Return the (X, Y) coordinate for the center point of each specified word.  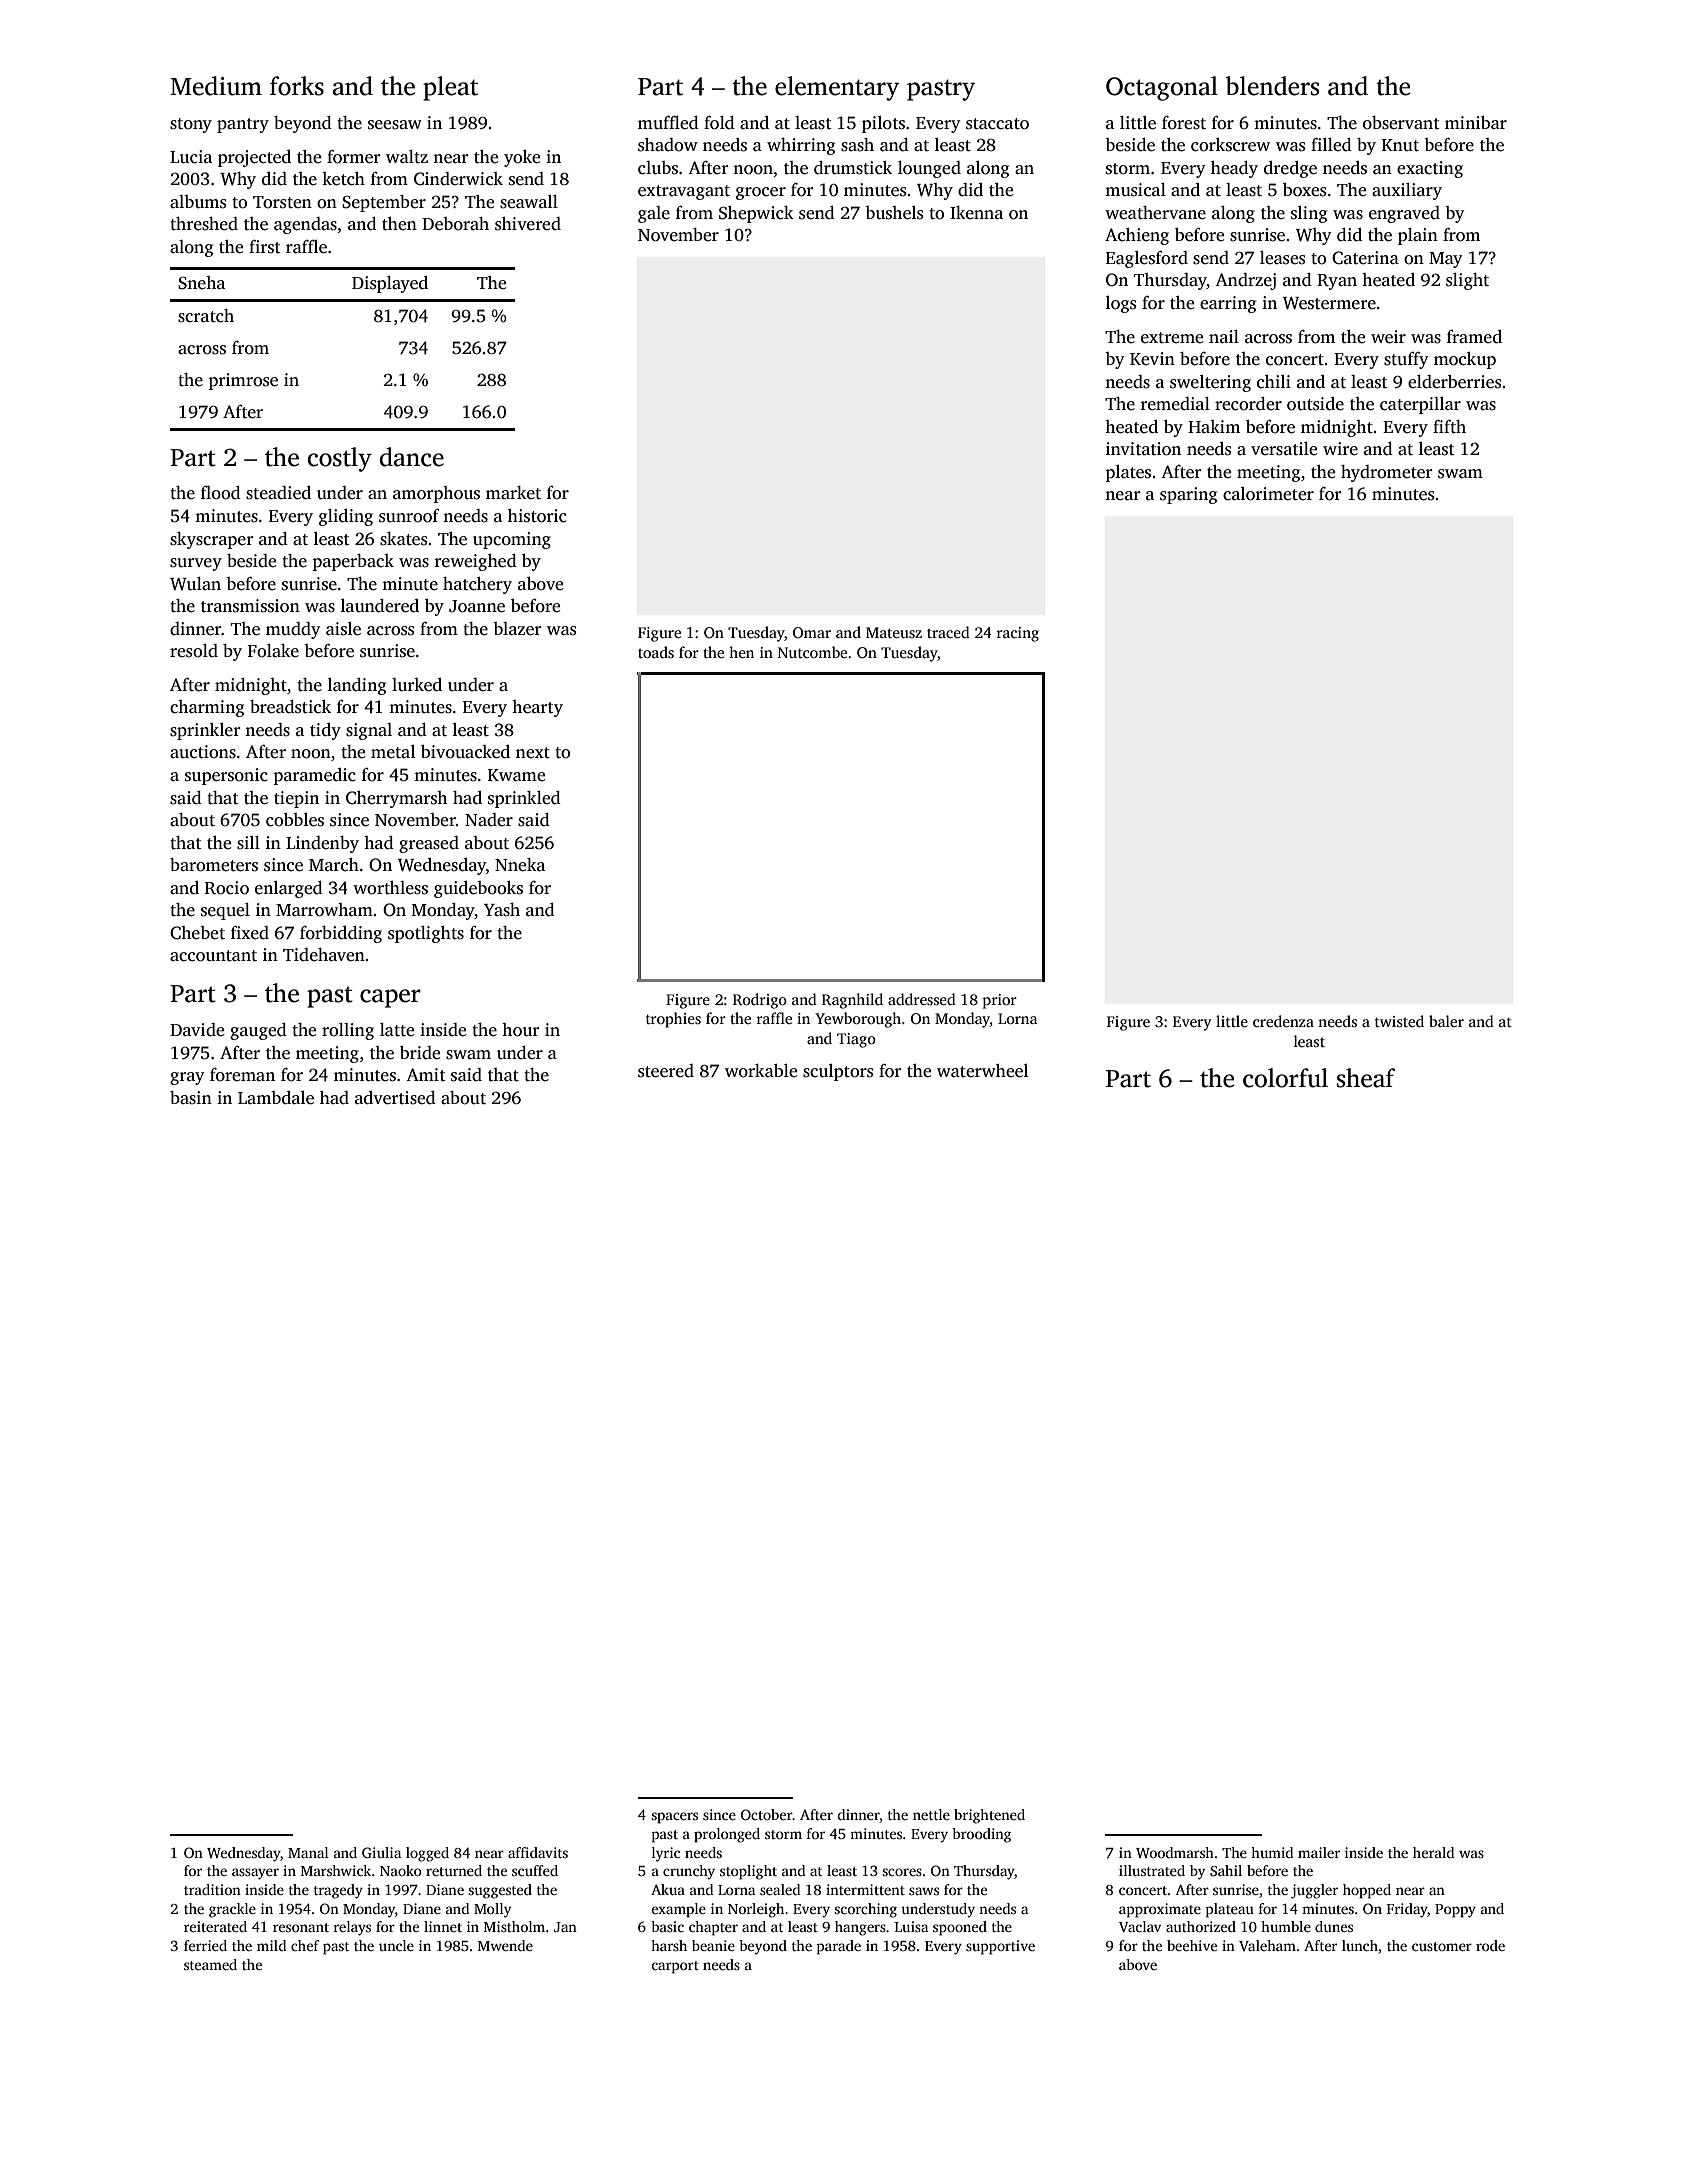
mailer (1319, 1852)
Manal (308, 1852)
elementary (837, 88)
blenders (1272, 86)
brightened (989, 1816)
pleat (450, 88)
